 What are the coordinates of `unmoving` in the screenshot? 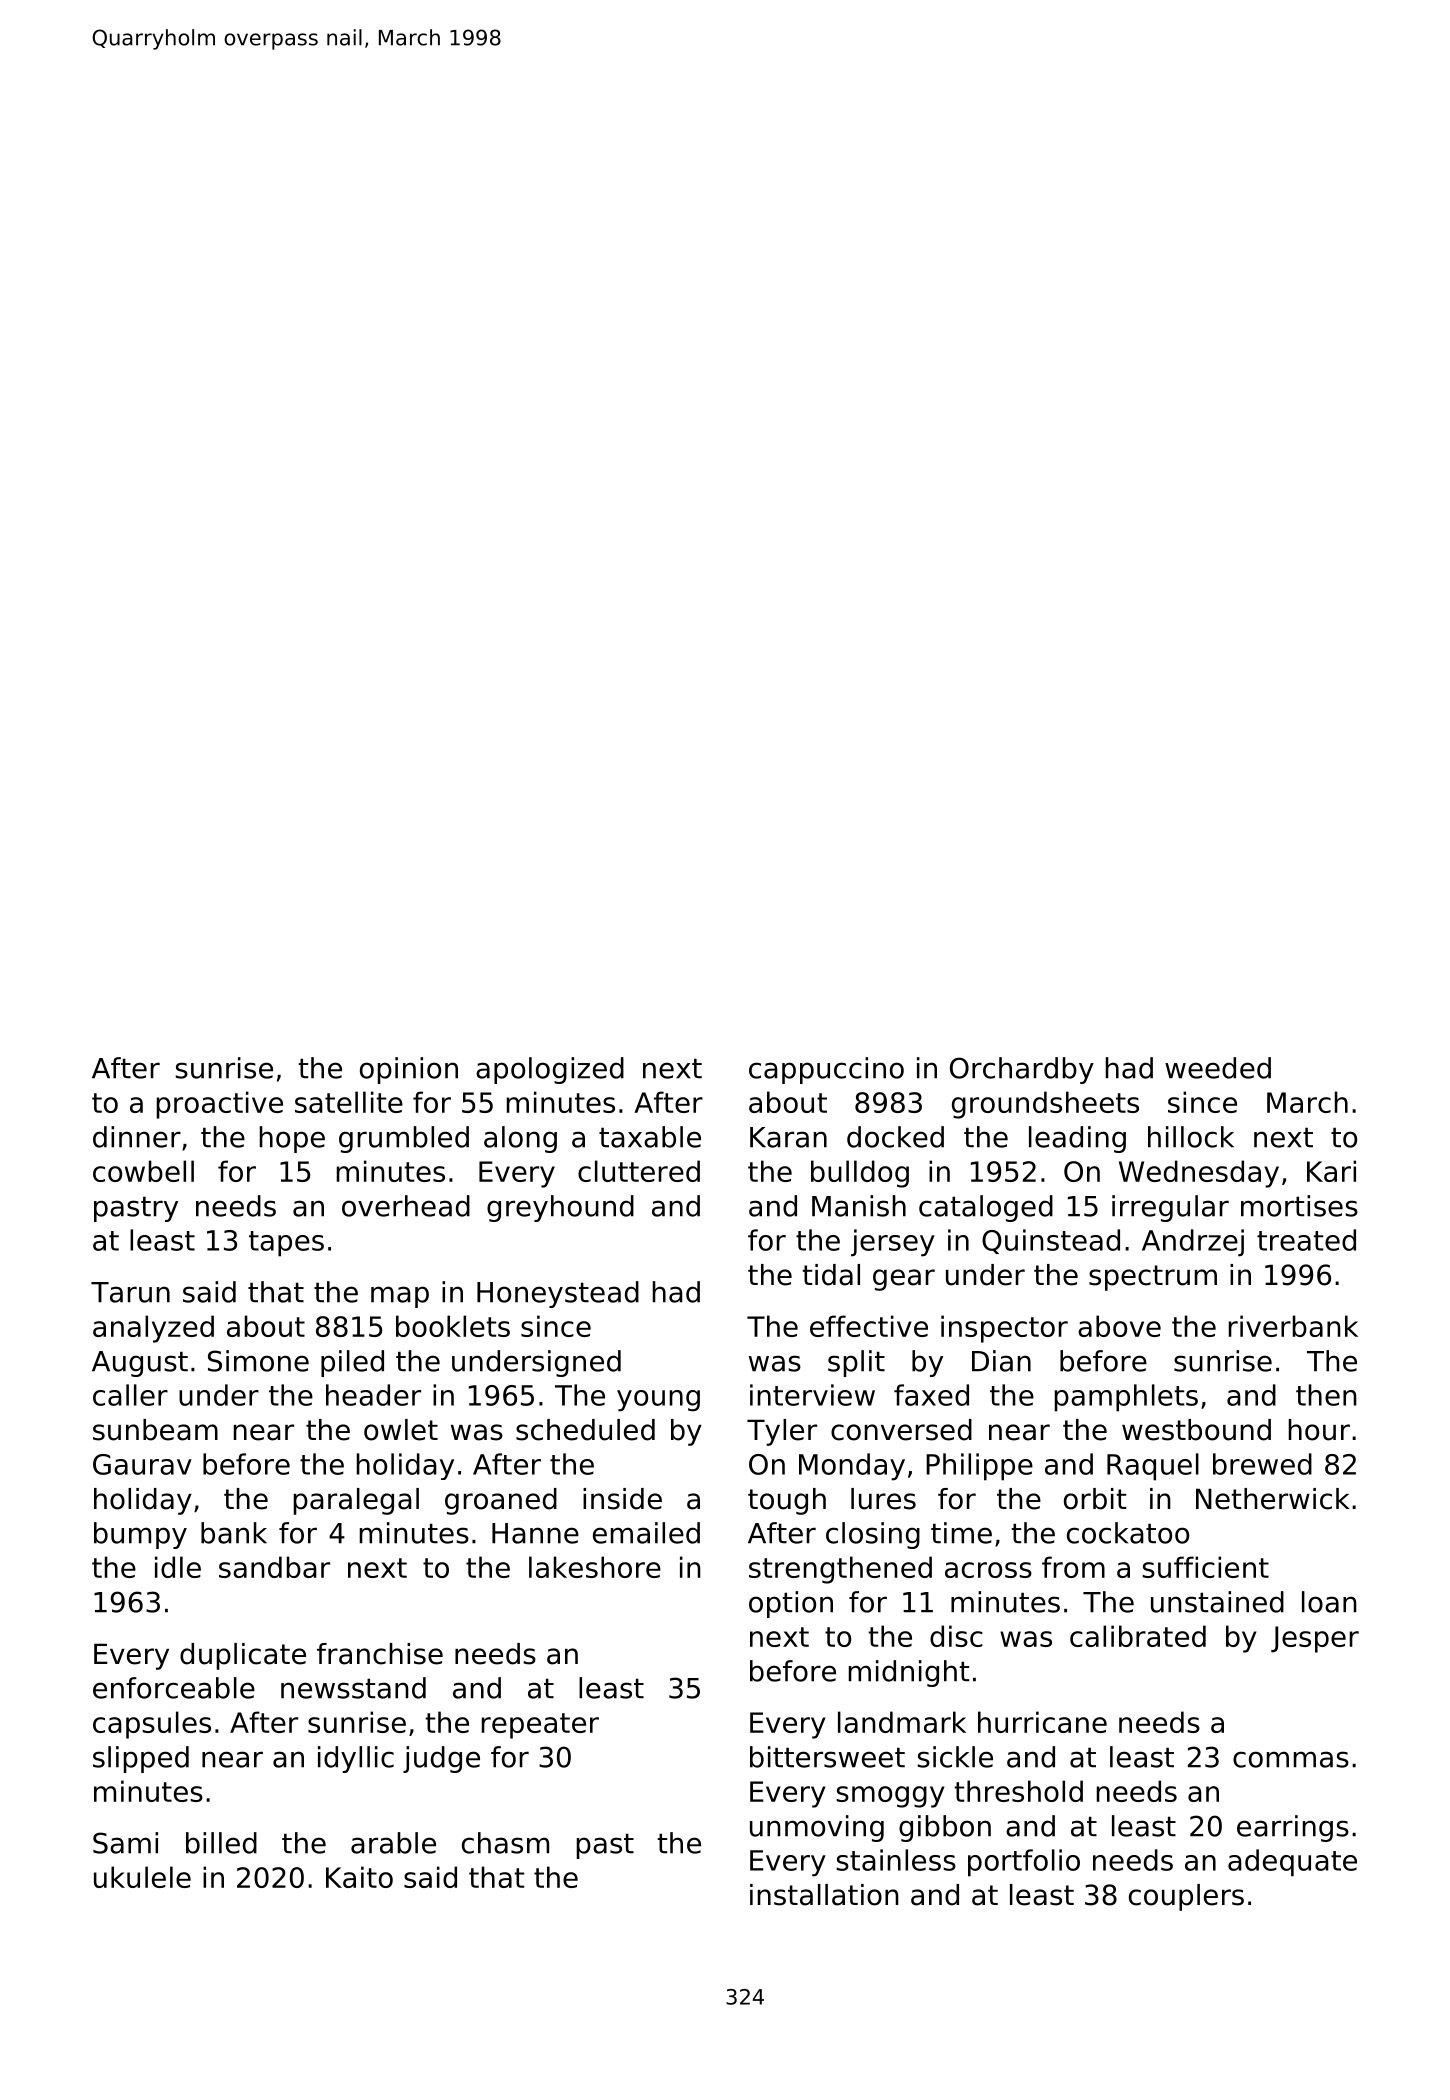 It's located at (817, 1828).
